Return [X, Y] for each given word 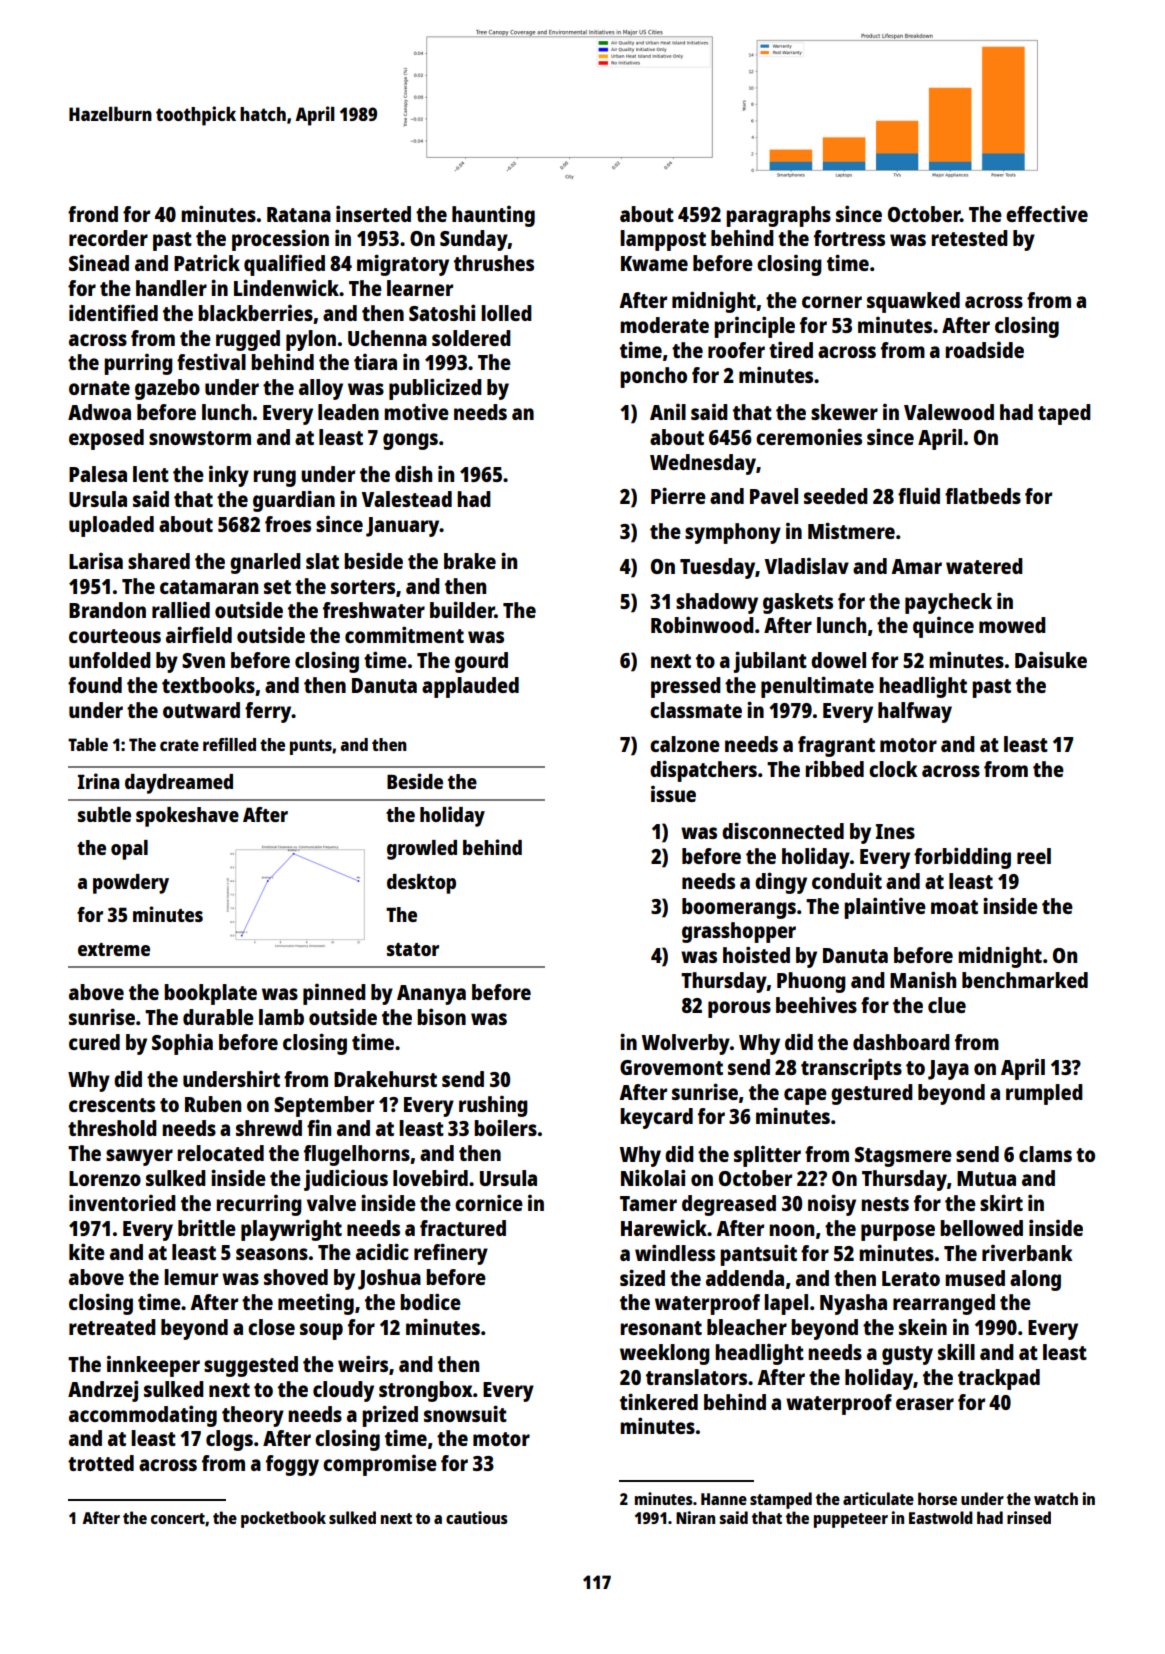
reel [1034, 856]
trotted [101, 1463]
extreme [114, 949]
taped [1064, 414]
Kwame [654, 263]
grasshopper [739, 932]
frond [93, 214]
